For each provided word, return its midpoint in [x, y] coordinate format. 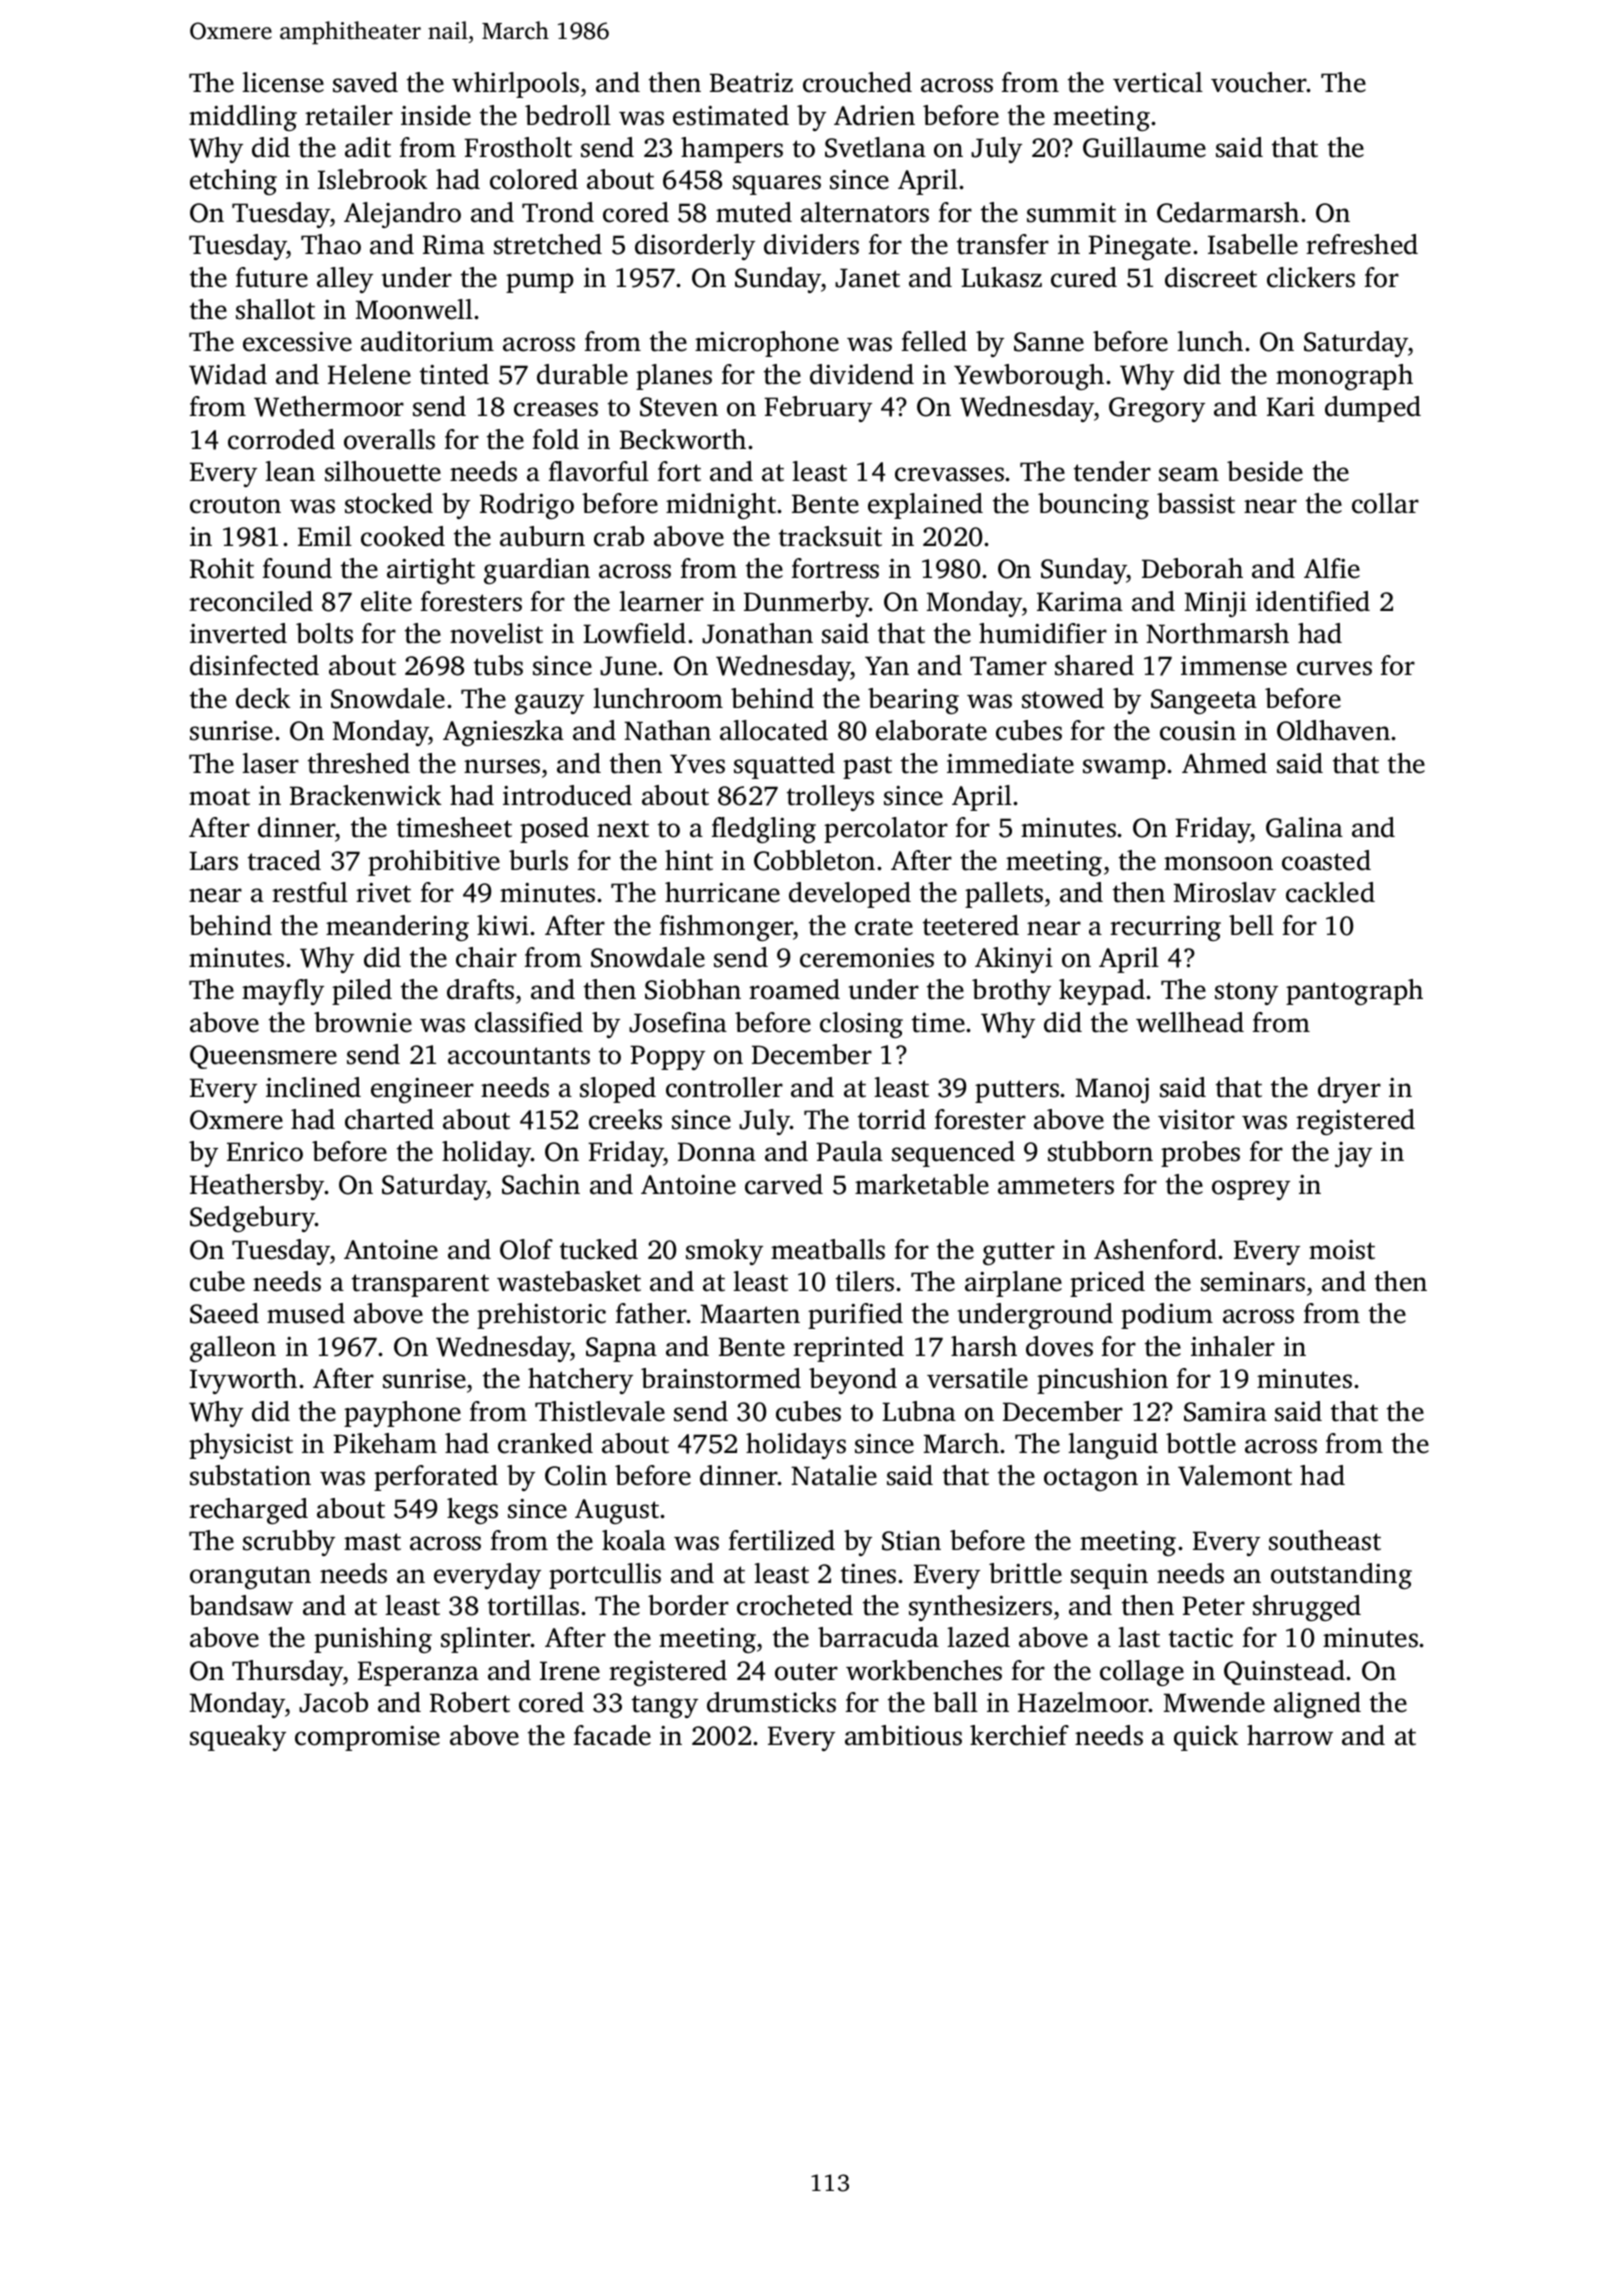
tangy [665, 1706]
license [283, 82]
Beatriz [751, 83]
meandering [397, 928]
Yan [887, 666]
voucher [1259, 82]
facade [612, 1735]
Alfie [1332, 568]
